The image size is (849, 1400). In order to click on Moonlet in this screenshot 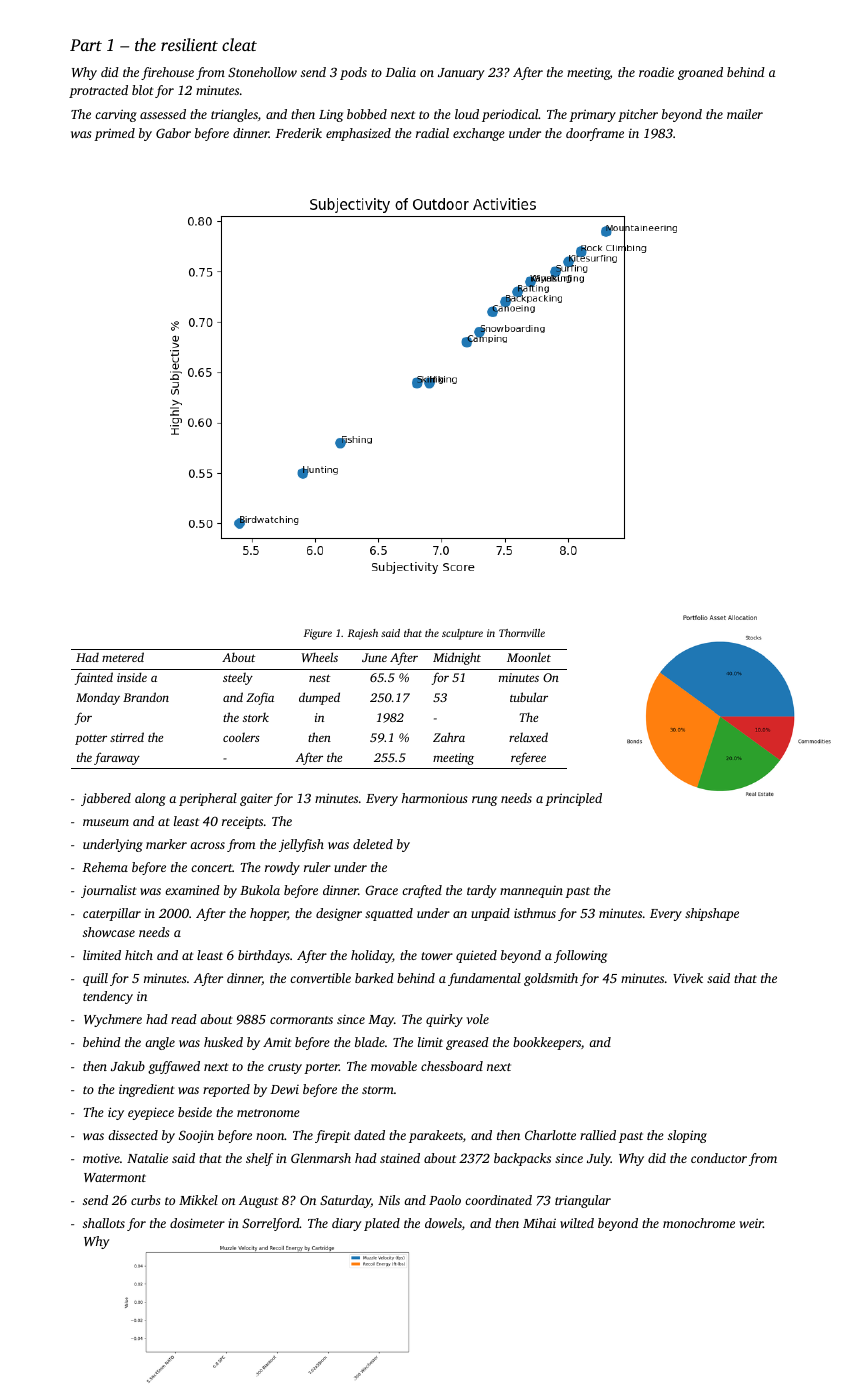, I will do `click(529, 657)`.
